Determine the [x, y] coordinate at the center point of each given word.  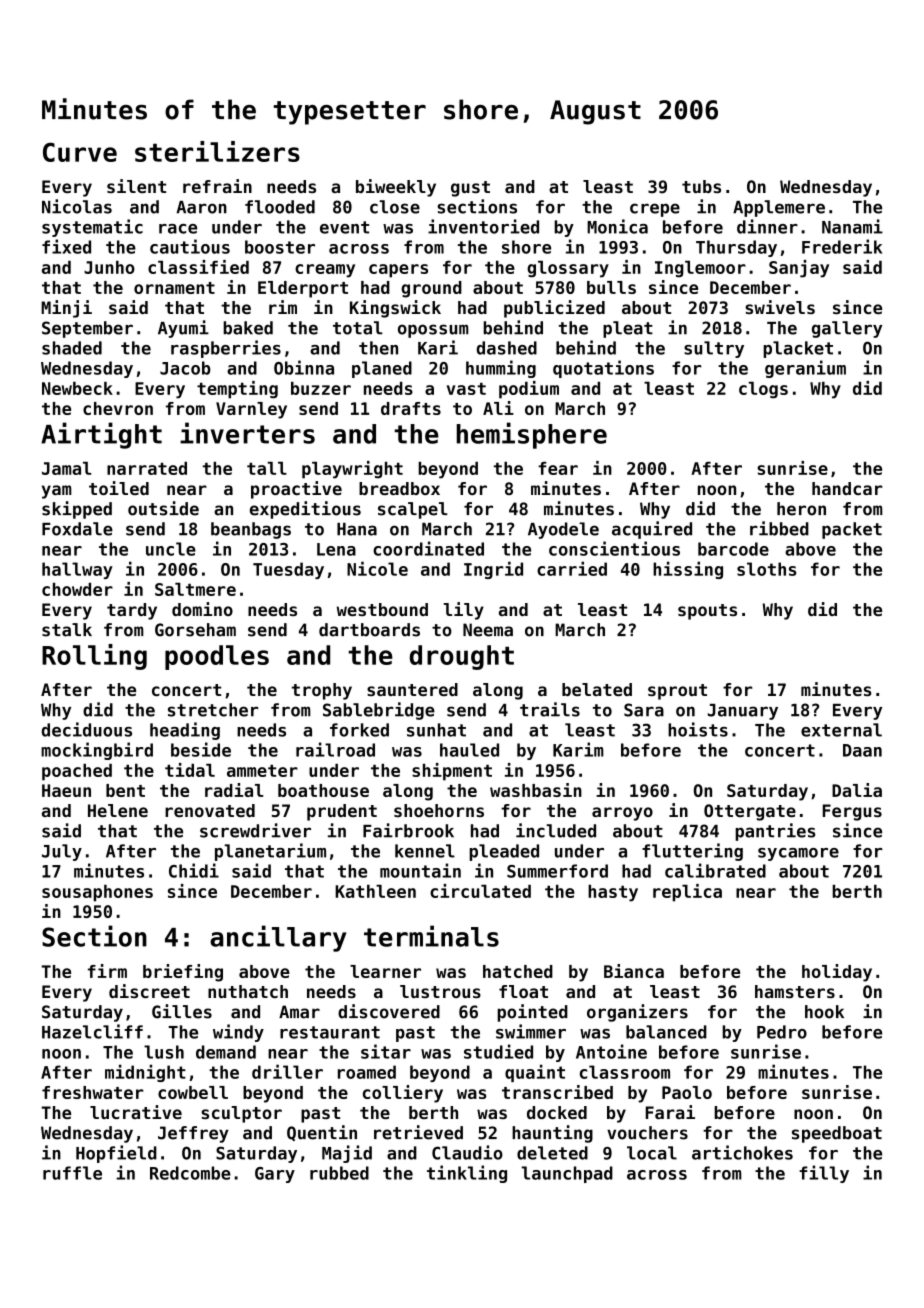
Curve [80, 152]
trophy [322, 691]
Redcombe [190, 1173]
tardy [132, 611]
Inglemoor [700, 269]
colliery [403, 1094]
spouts [707, 612]
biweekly [396, 188]
